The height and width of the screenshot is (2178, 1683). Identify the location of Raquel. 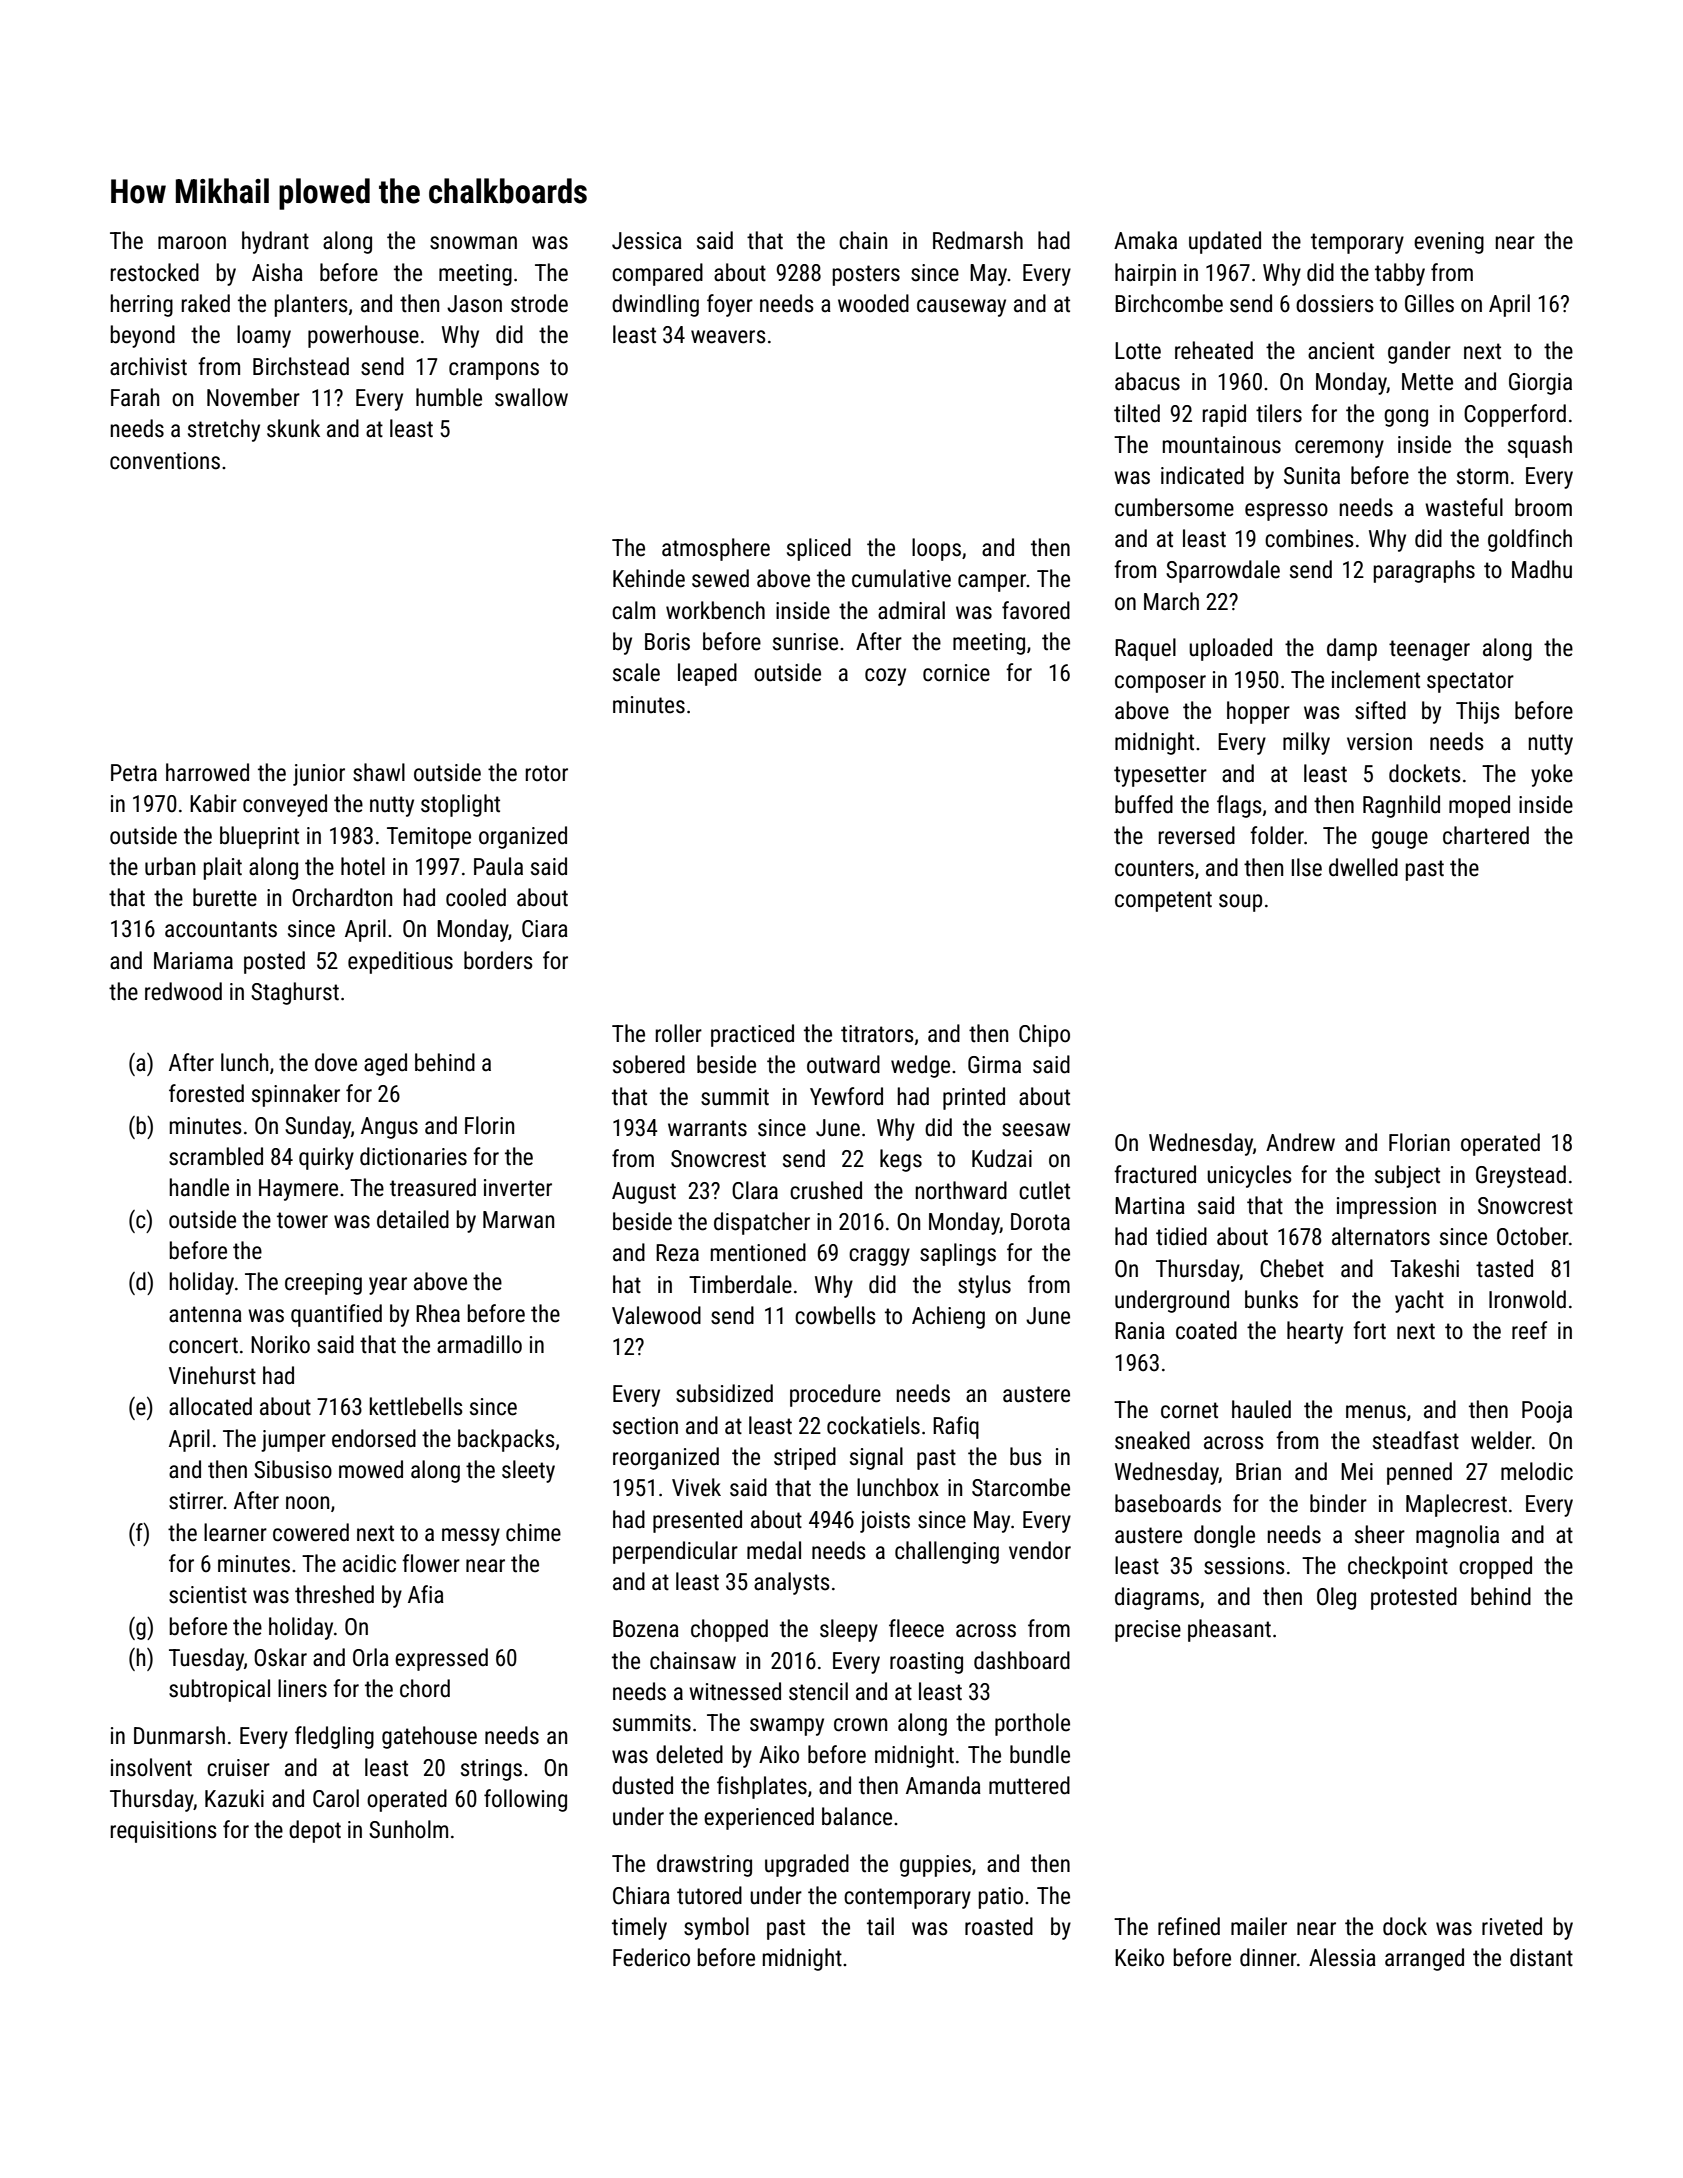
(1145, 649).
